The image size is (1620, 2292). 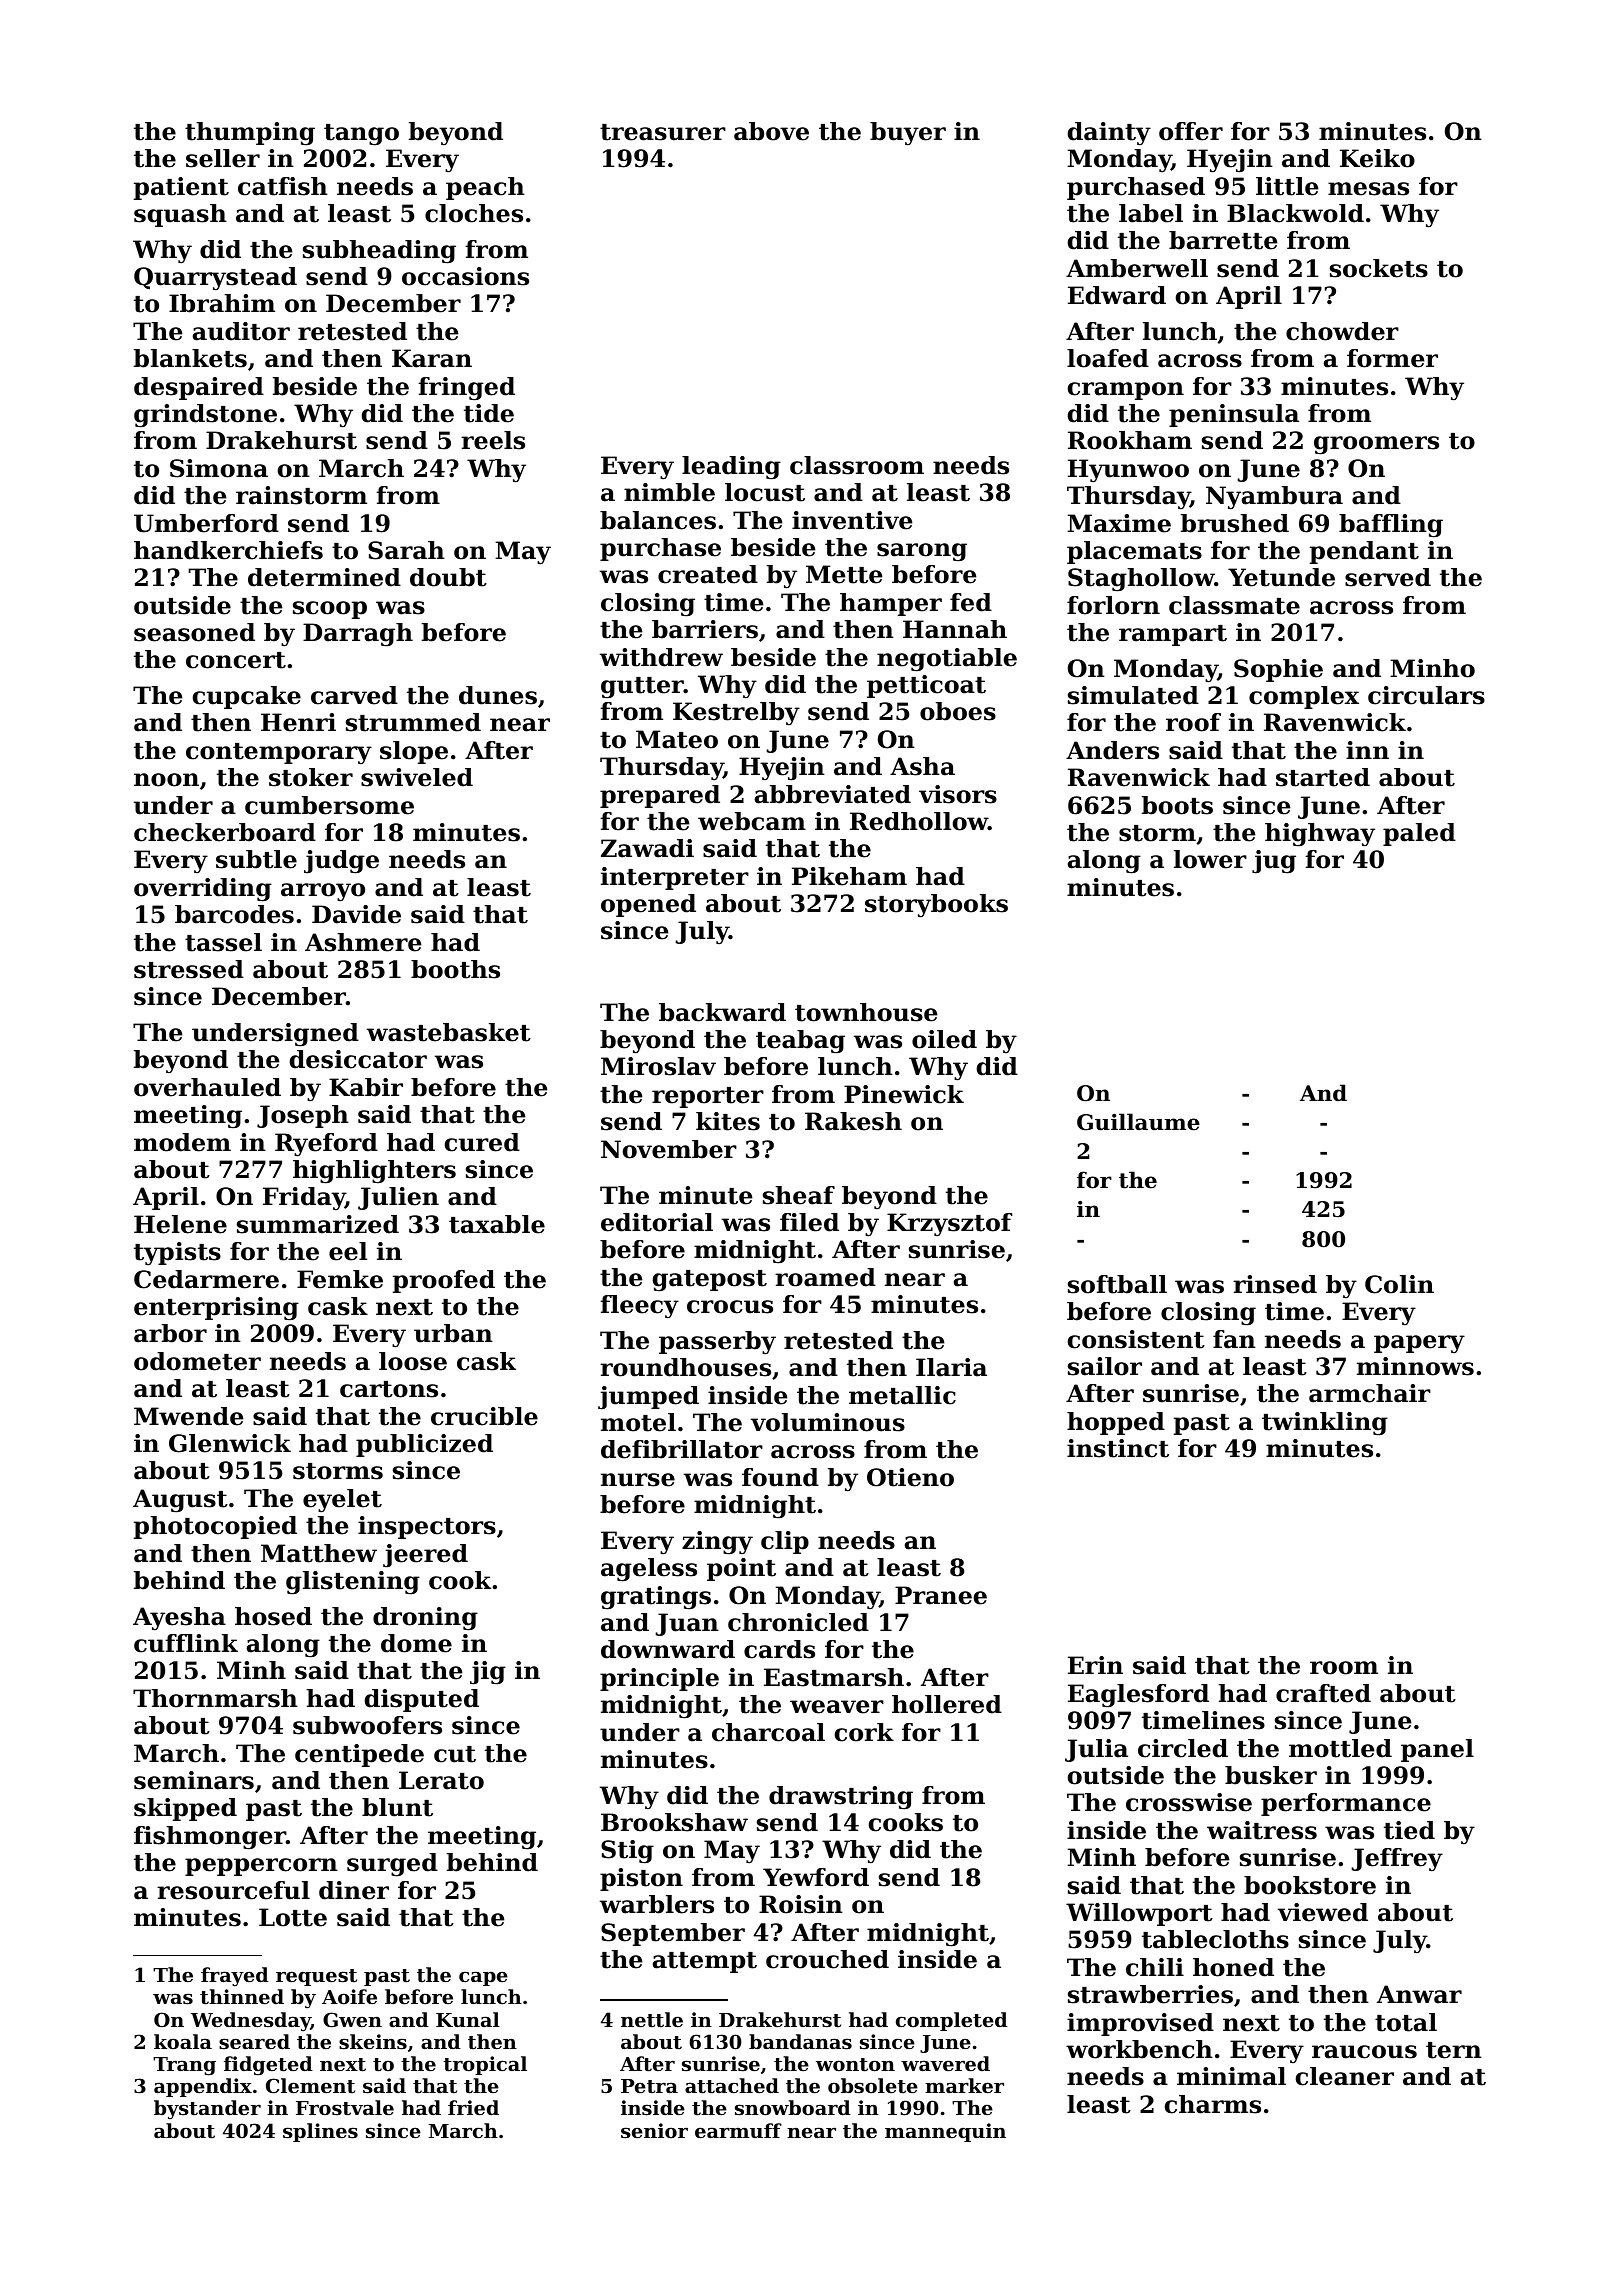 I want to click on roamed, so click(x=825, y=1277).
